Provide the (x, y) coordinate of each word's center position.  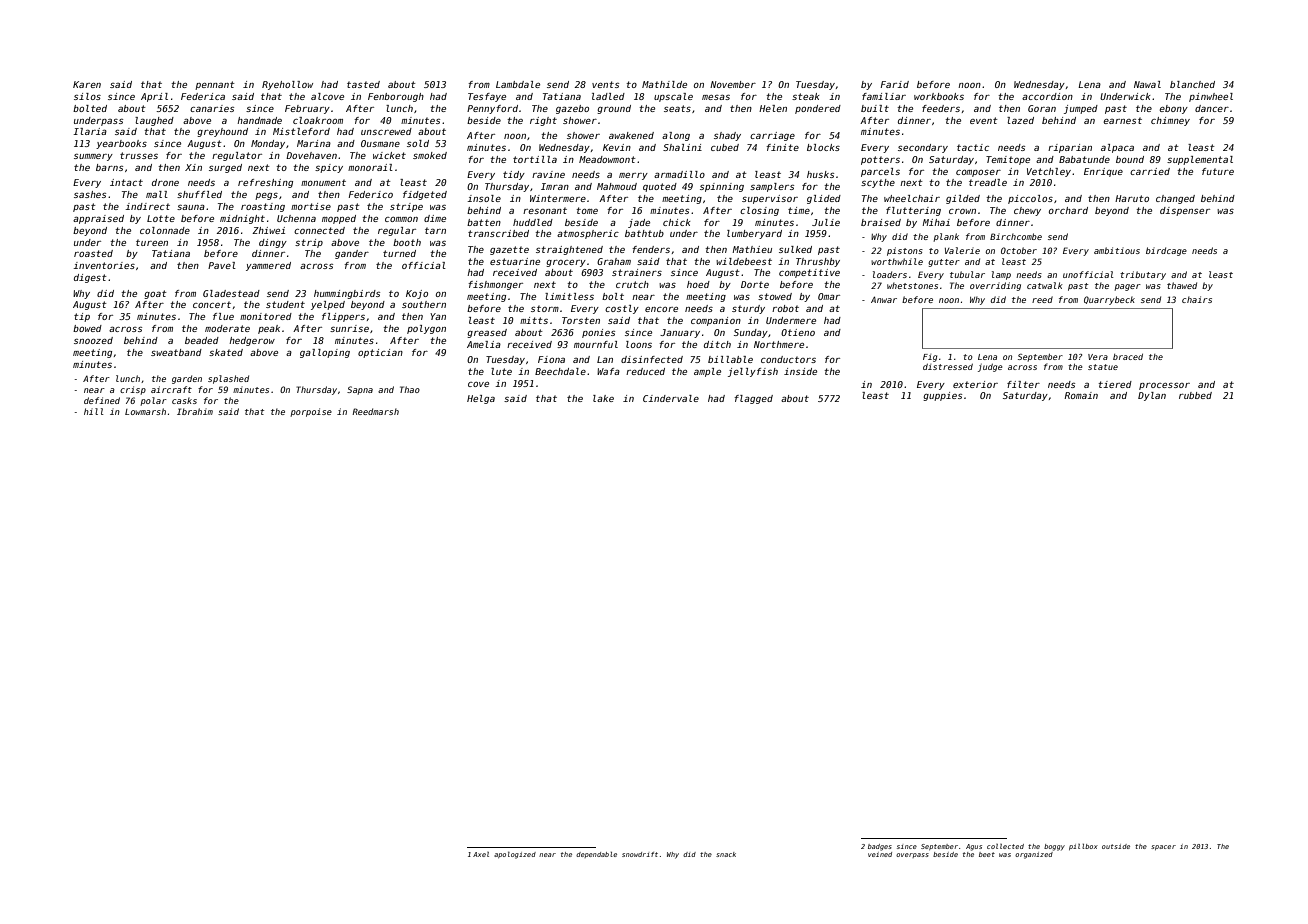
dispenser (1185, 211)
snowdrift (640, 854)
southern (424, 304)
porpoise (311, 412)
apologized (515, 855)
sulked (795, 249)
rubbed (1195, 395)
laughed (154, 121)
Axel (481, 854)
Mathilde (664, 84)
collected (1005, 846)
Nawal (1147, 84)
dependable (596, 855)
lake (603, 398)
